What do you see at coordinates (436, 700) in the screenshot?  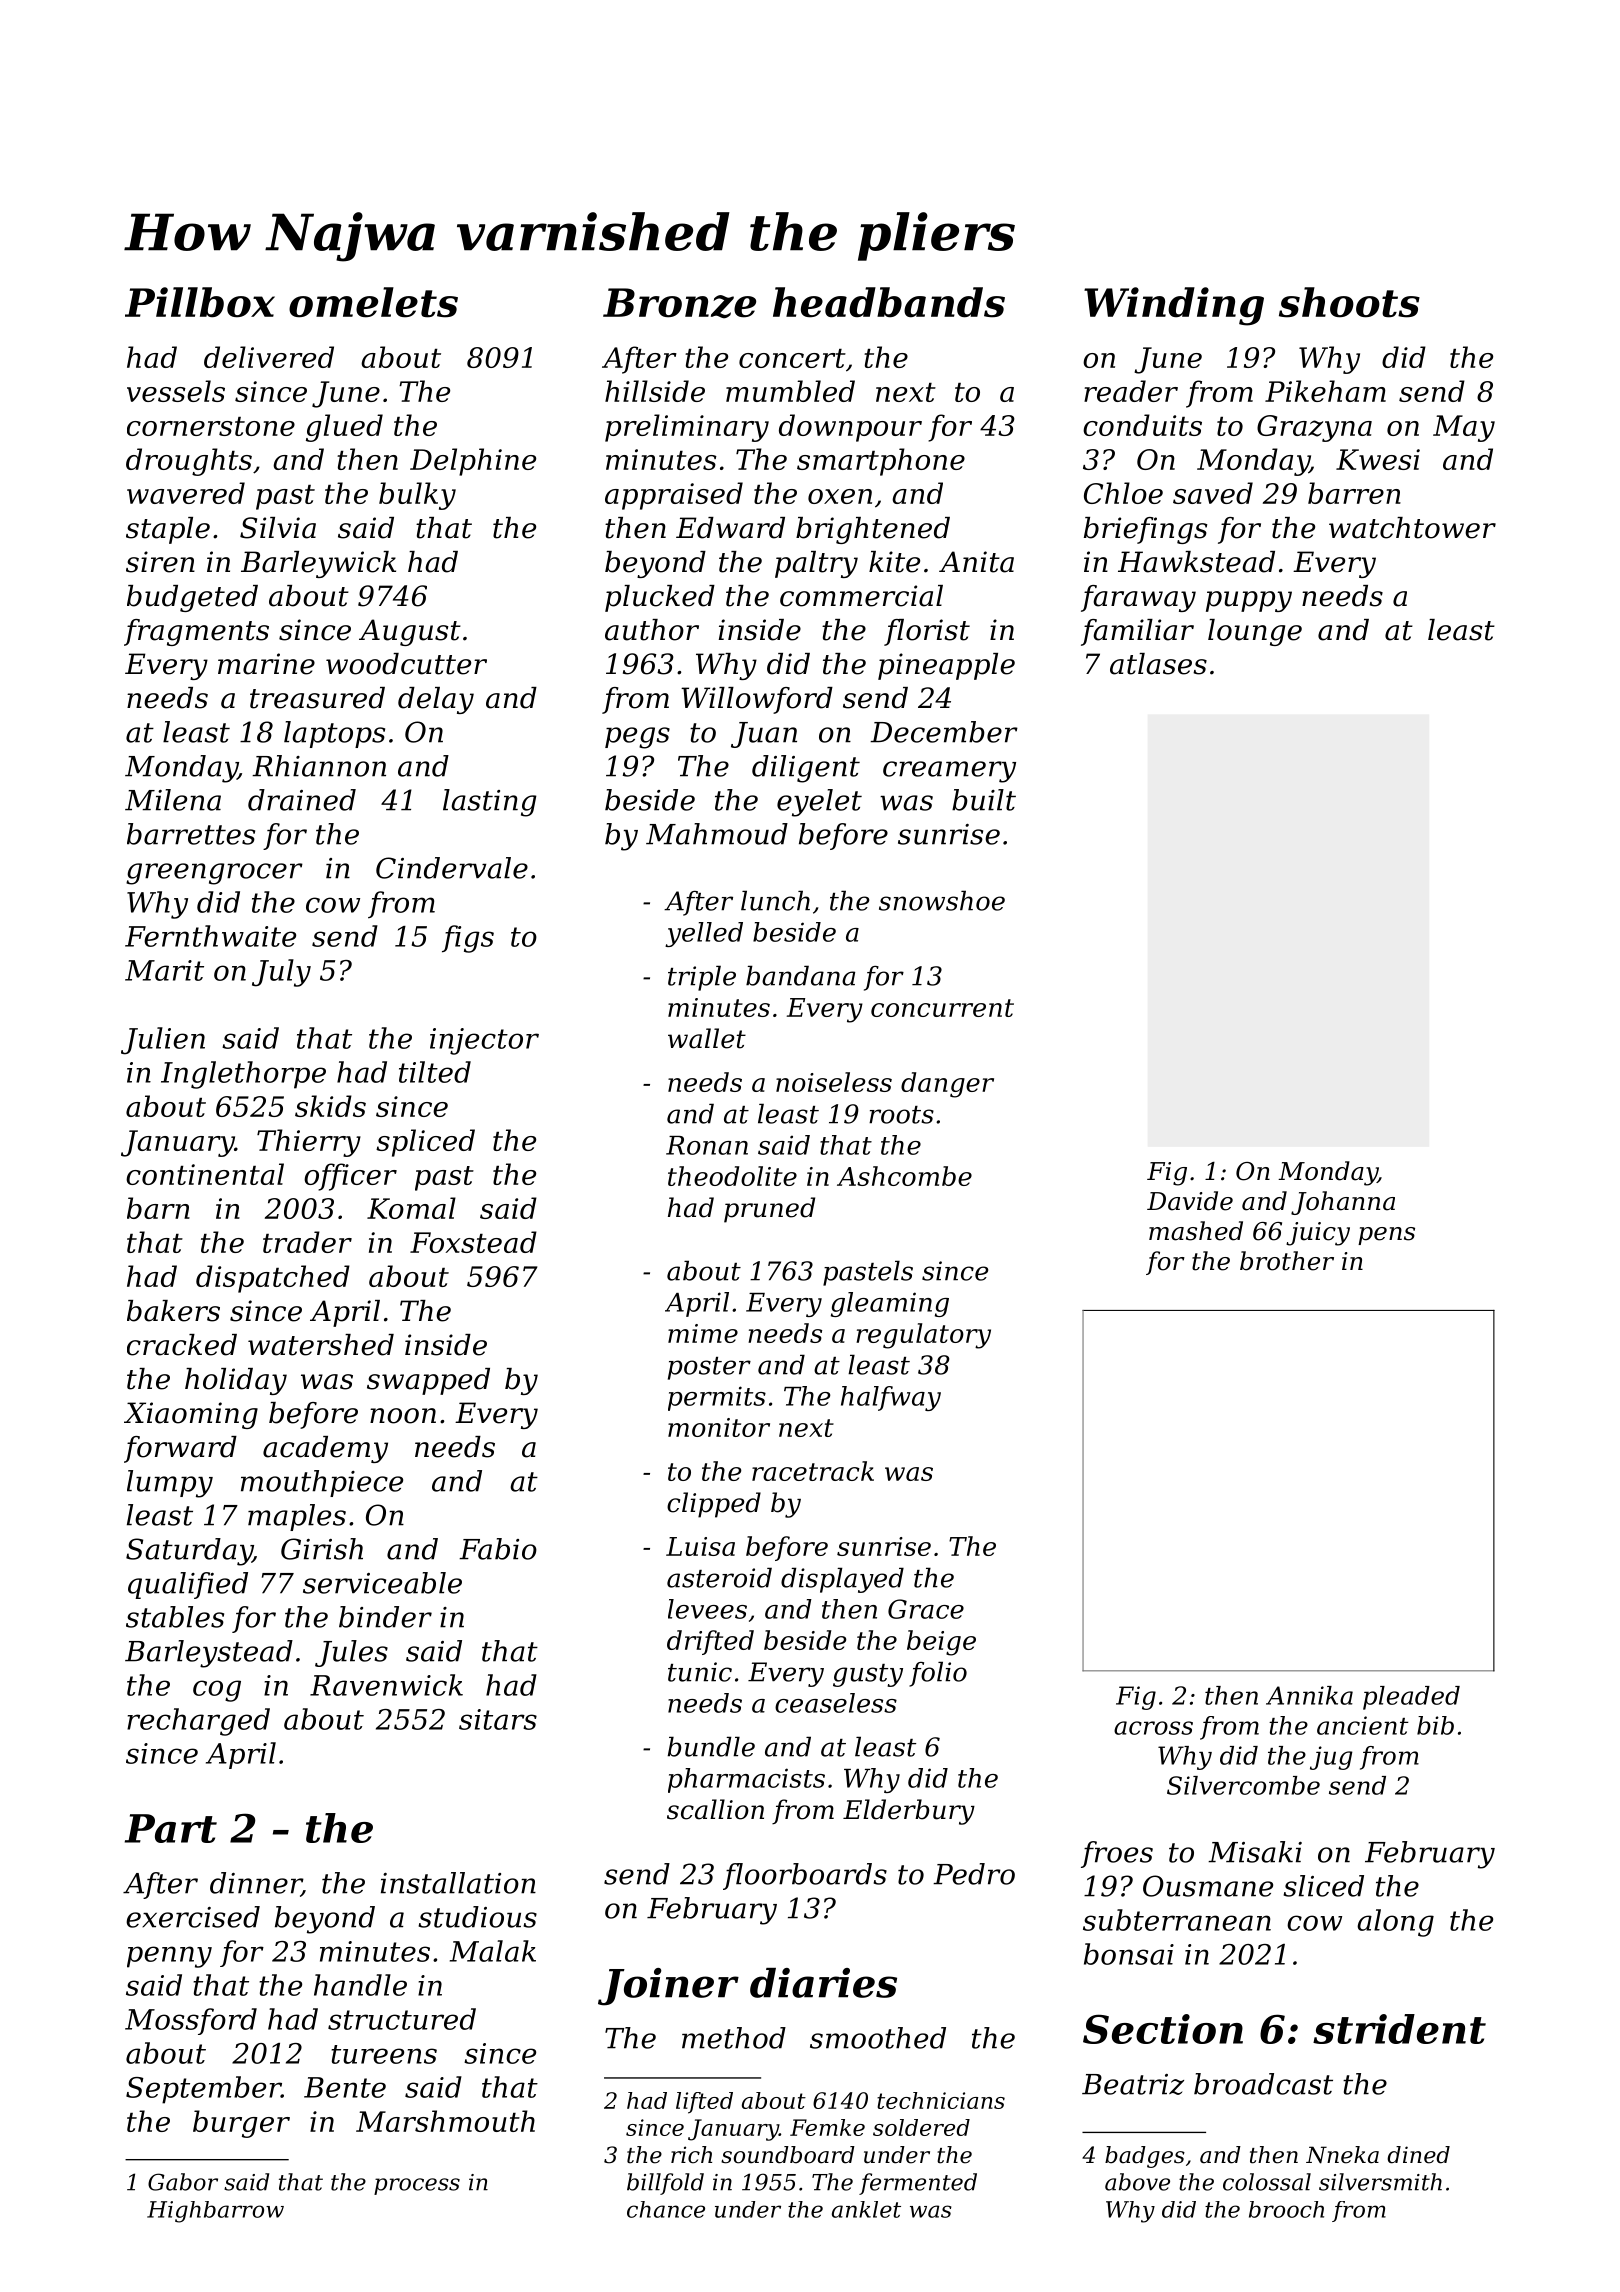 I see `delay` at bounding box center [436, 700].
